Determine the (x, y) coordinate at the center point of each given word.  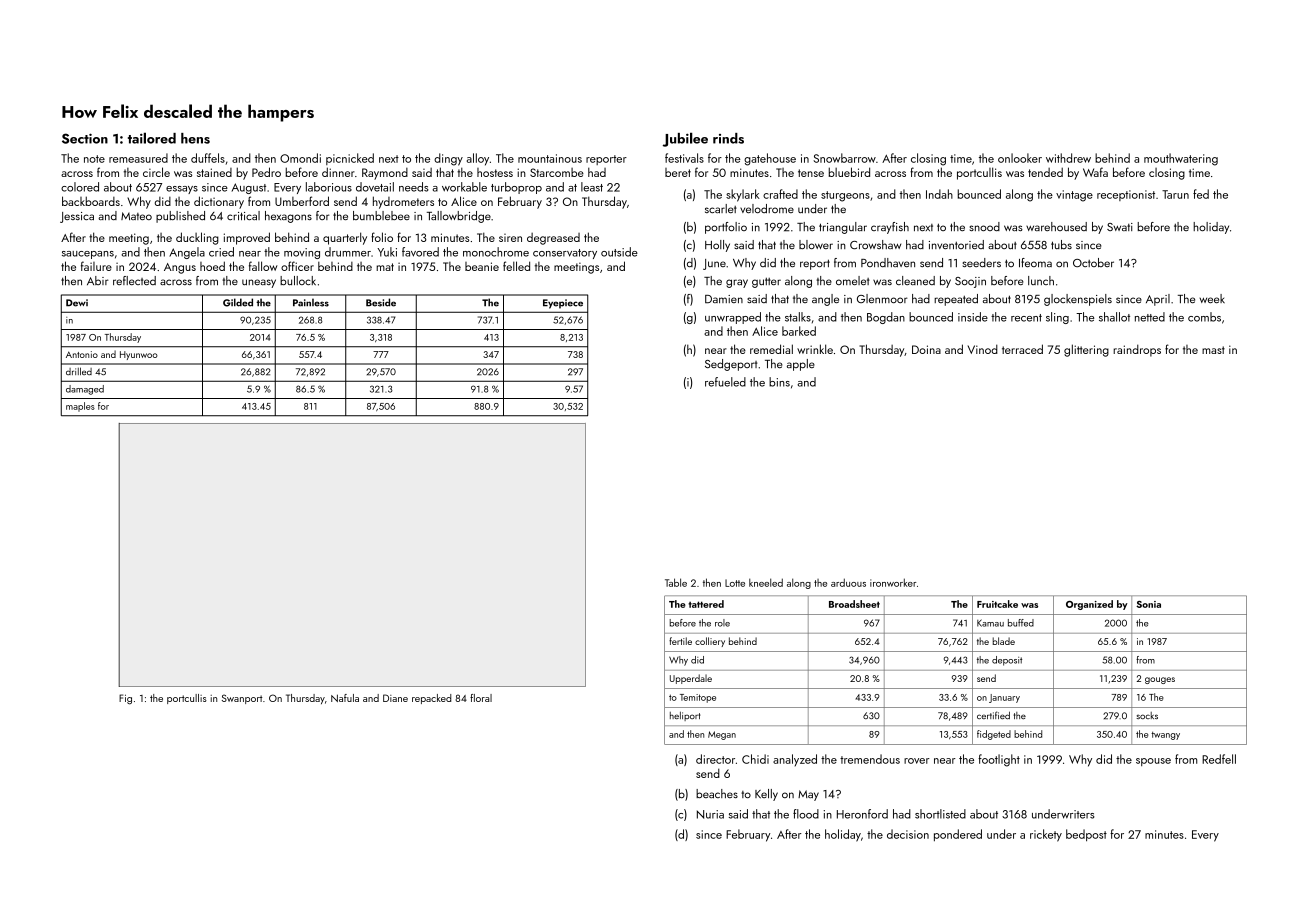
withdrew (1068, 158)
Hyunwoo (139, 355)
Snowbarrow (844, 158)
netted (1150, 317)
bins (779, 382)
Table (676, 582)
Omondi (300, 158)
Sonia (1148, 604)
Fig (125, 699)
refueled (725, 382)
